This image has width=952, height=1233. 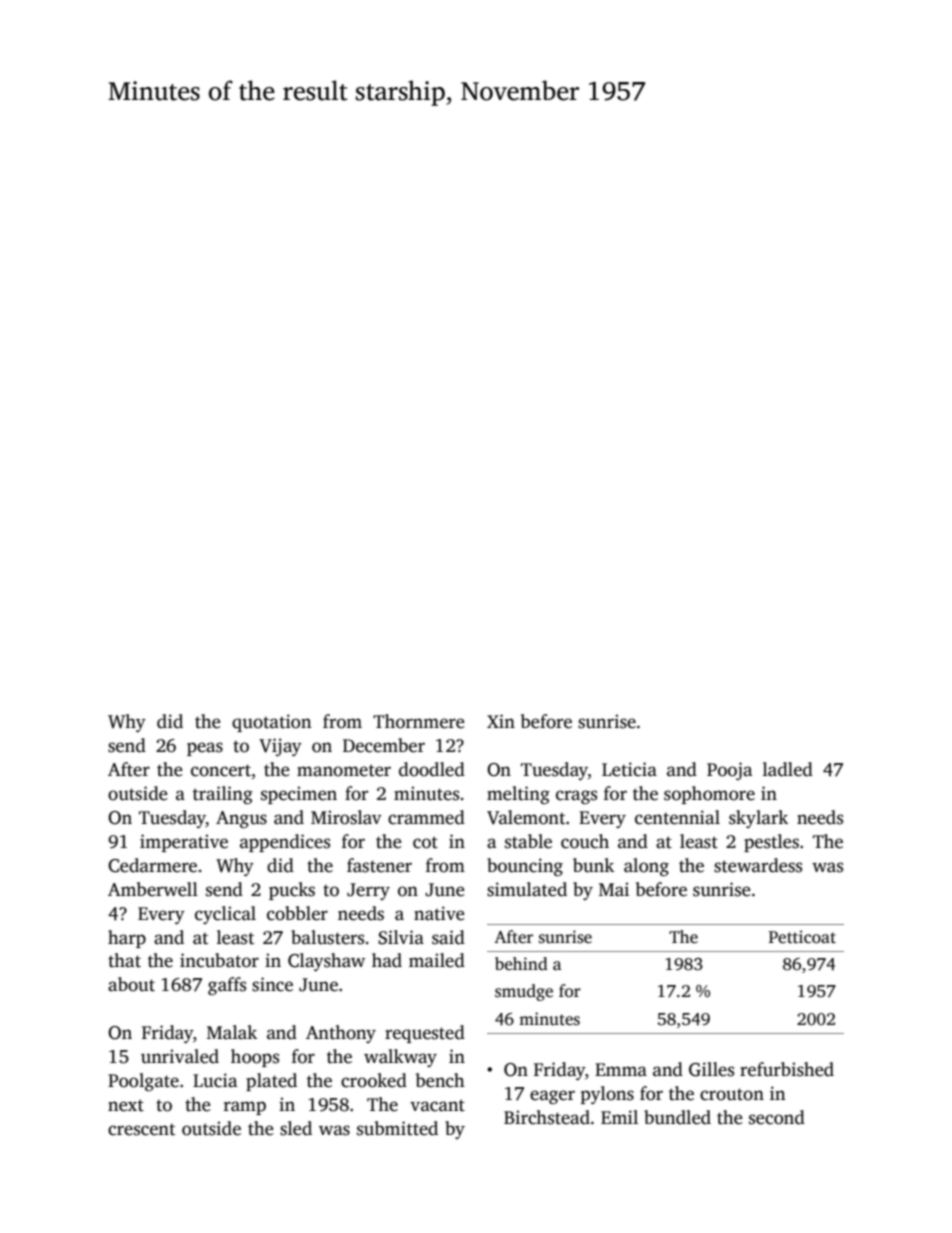 I want to click on about, so click(x=131, y=984).
